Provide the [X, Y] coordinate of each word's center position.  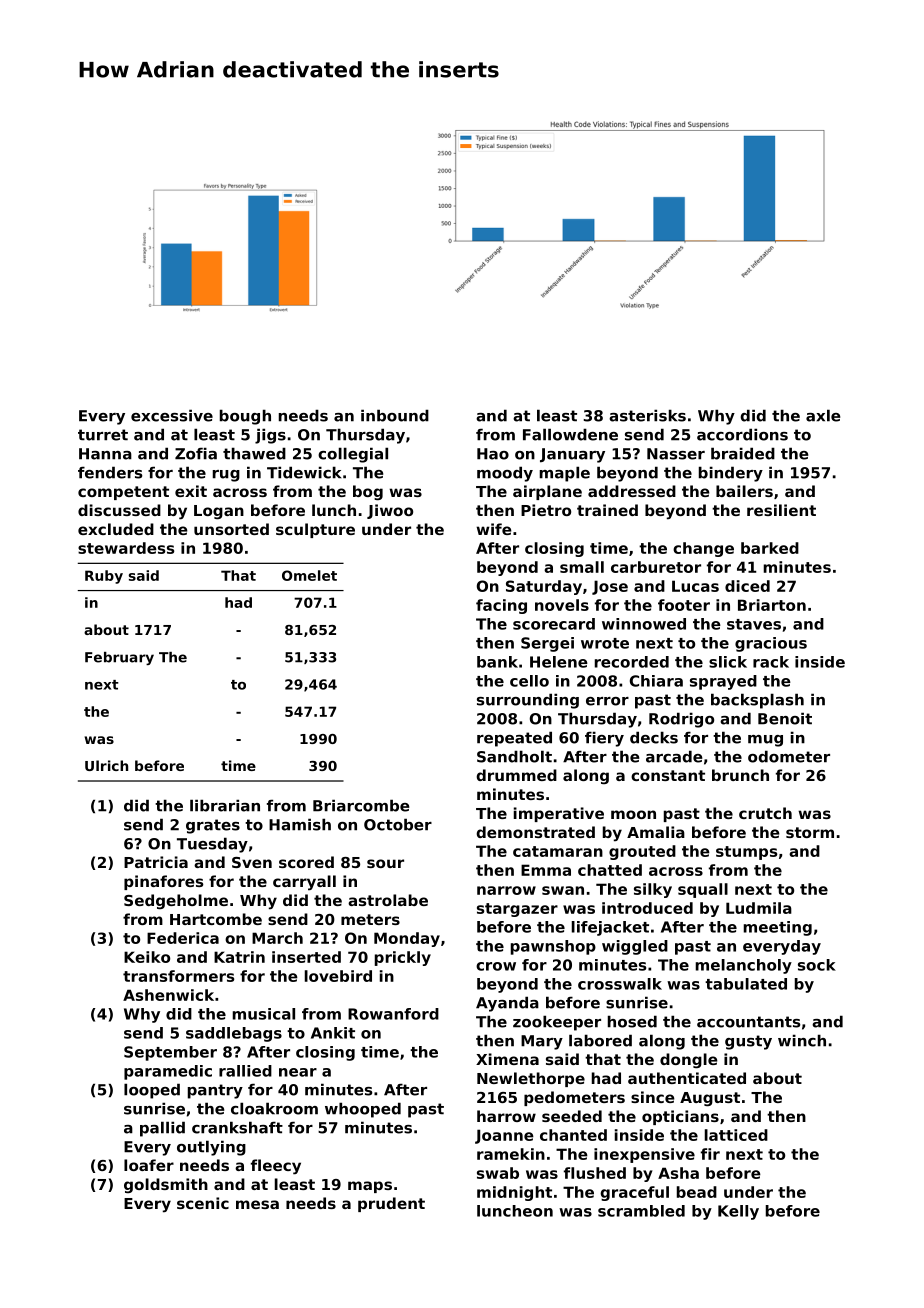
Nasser [676, 454]
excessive [172, 415]
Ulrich [106, 765]
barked [770, 548]
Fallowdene [570, 434]
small [582, 567]
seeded [572, 1116]
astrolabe [388, 900]
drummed [516, 775]
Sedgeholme [176, 901]
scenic [203, 1203]
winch [802, 1040]
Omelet [309, 575]
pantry [215, 1091]
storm [810, 832]
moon [633, 814]
